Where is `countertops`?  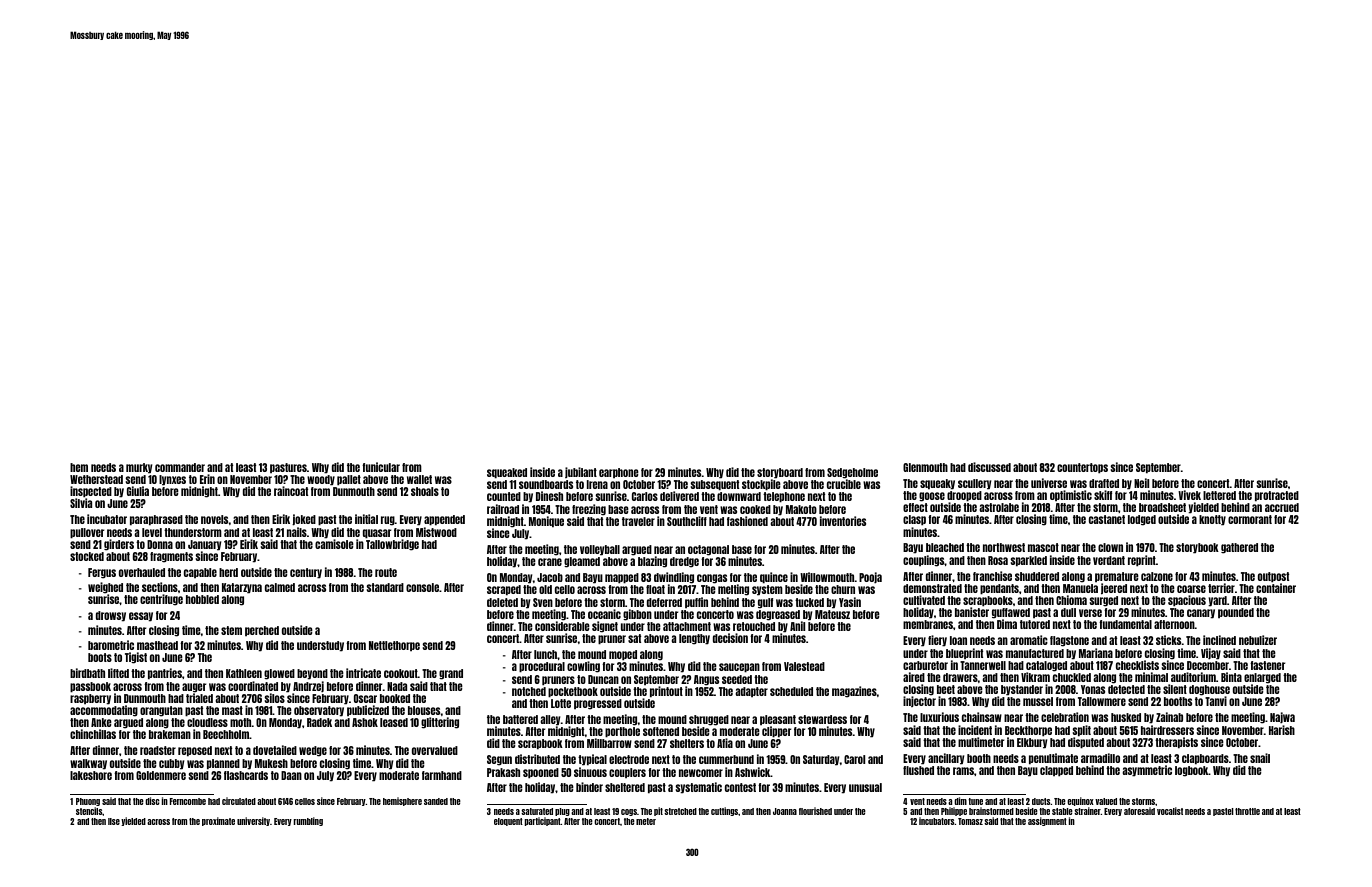 countertops is located at coordinates (1082, 468).
